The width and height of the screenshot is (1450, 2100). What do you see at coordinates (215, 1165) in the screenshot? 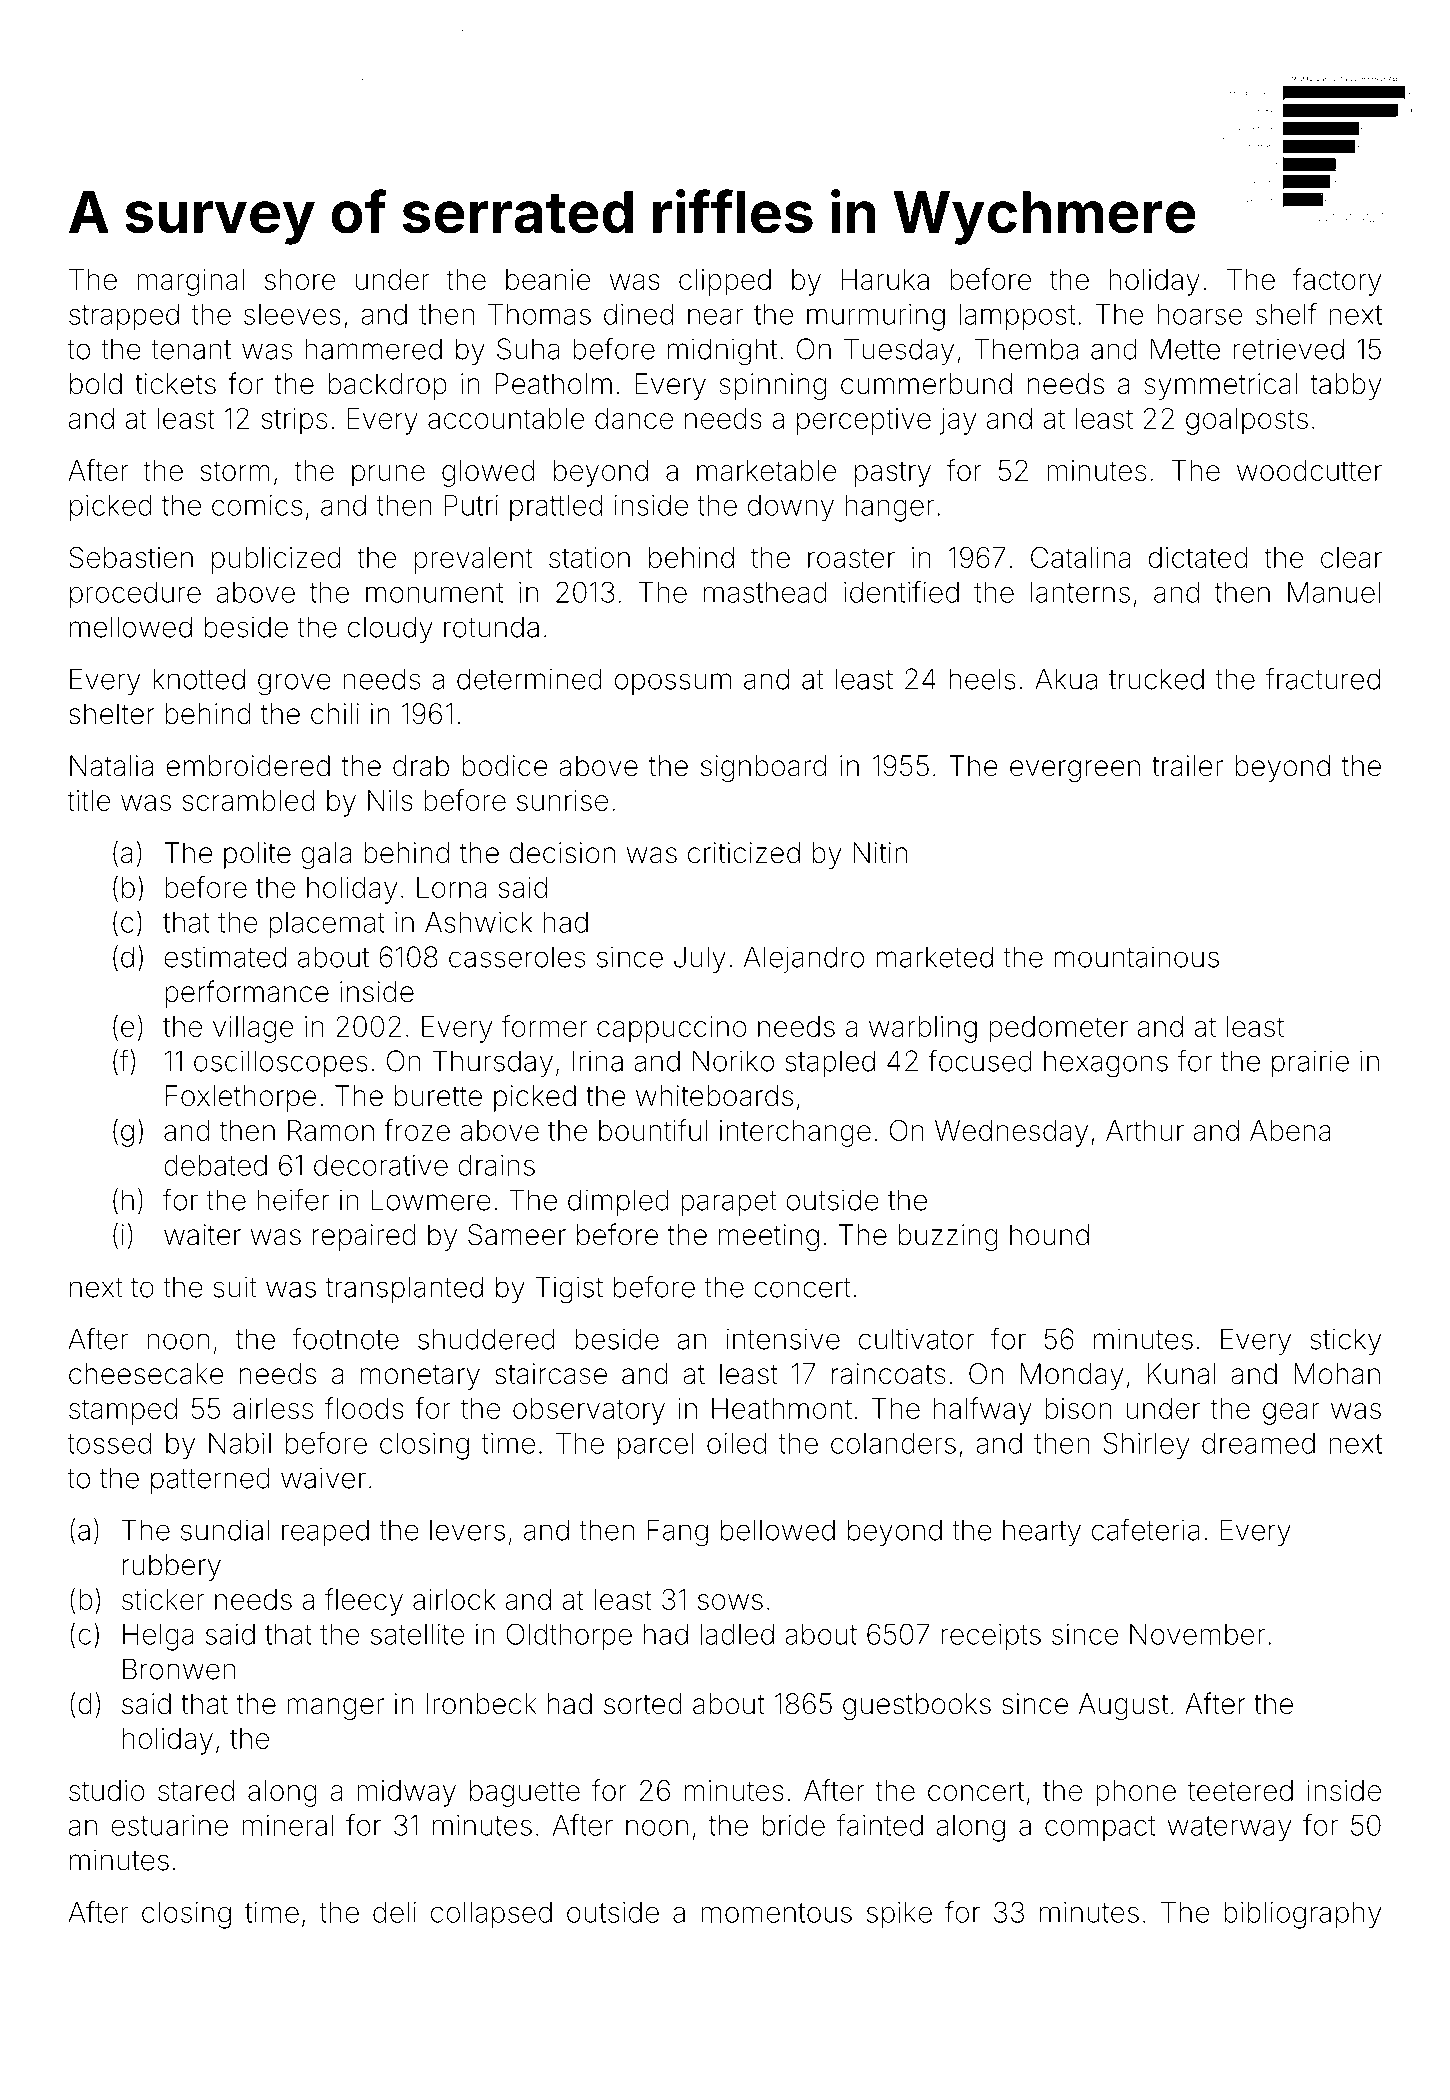
I see `debated` at bounding box center [215, 1165].
